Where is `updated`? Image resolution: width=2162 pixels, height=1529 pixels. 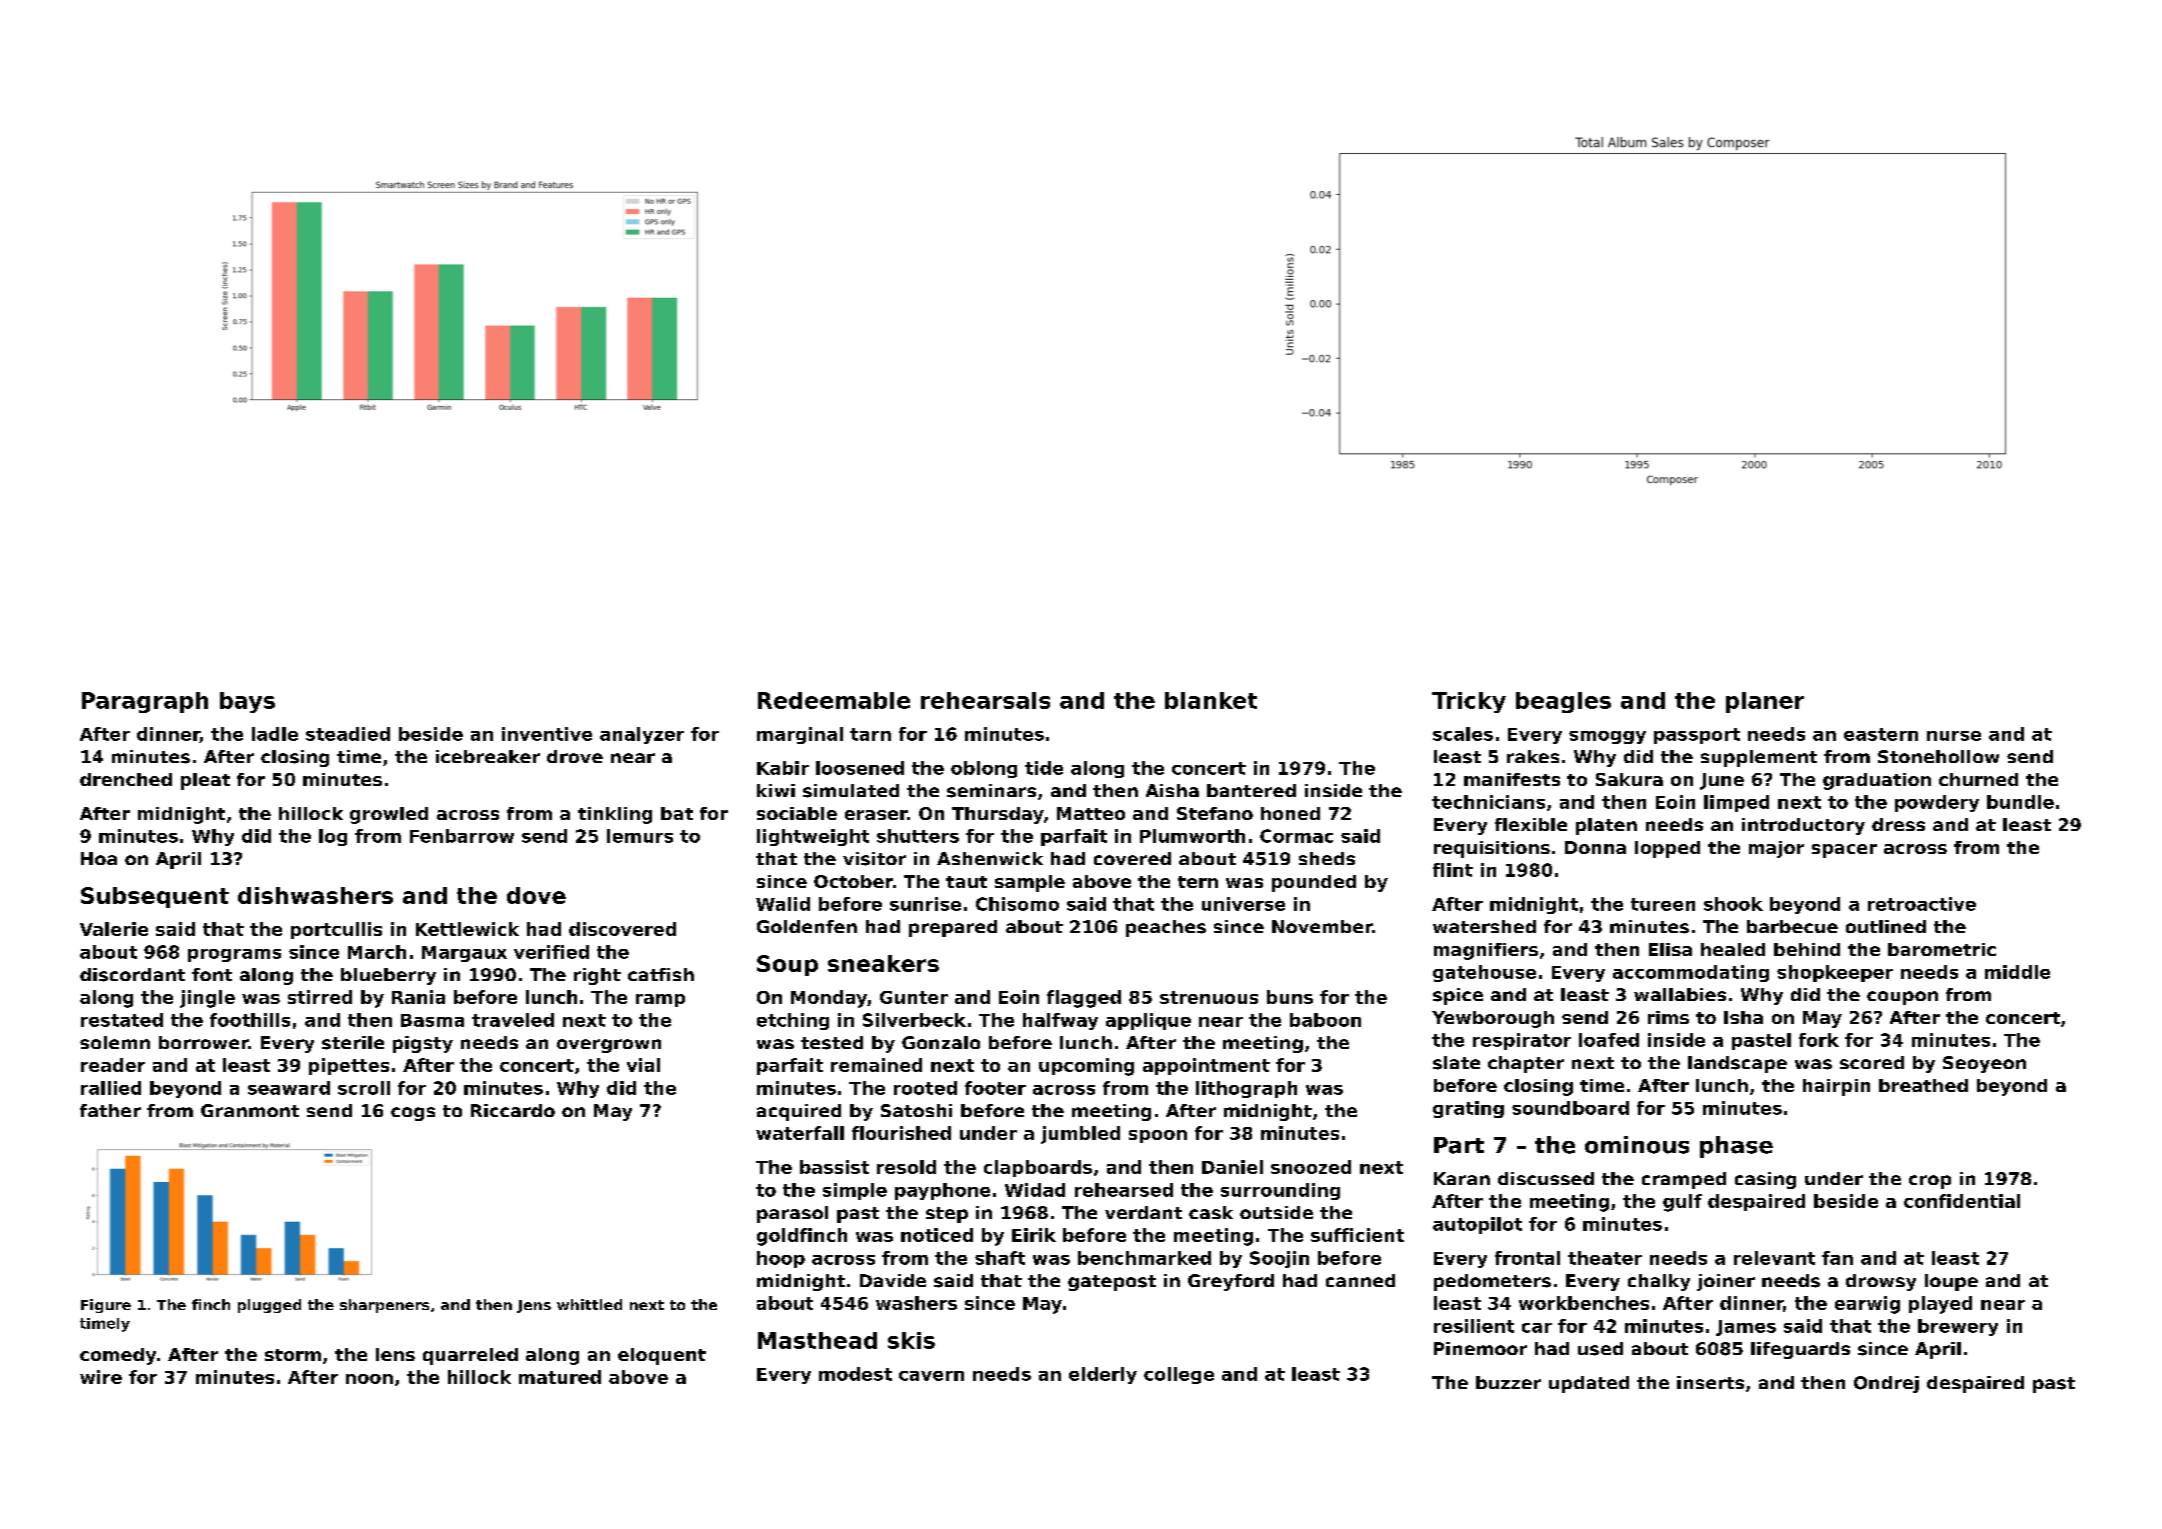
updated is located at coordinates (1589, 1384).
